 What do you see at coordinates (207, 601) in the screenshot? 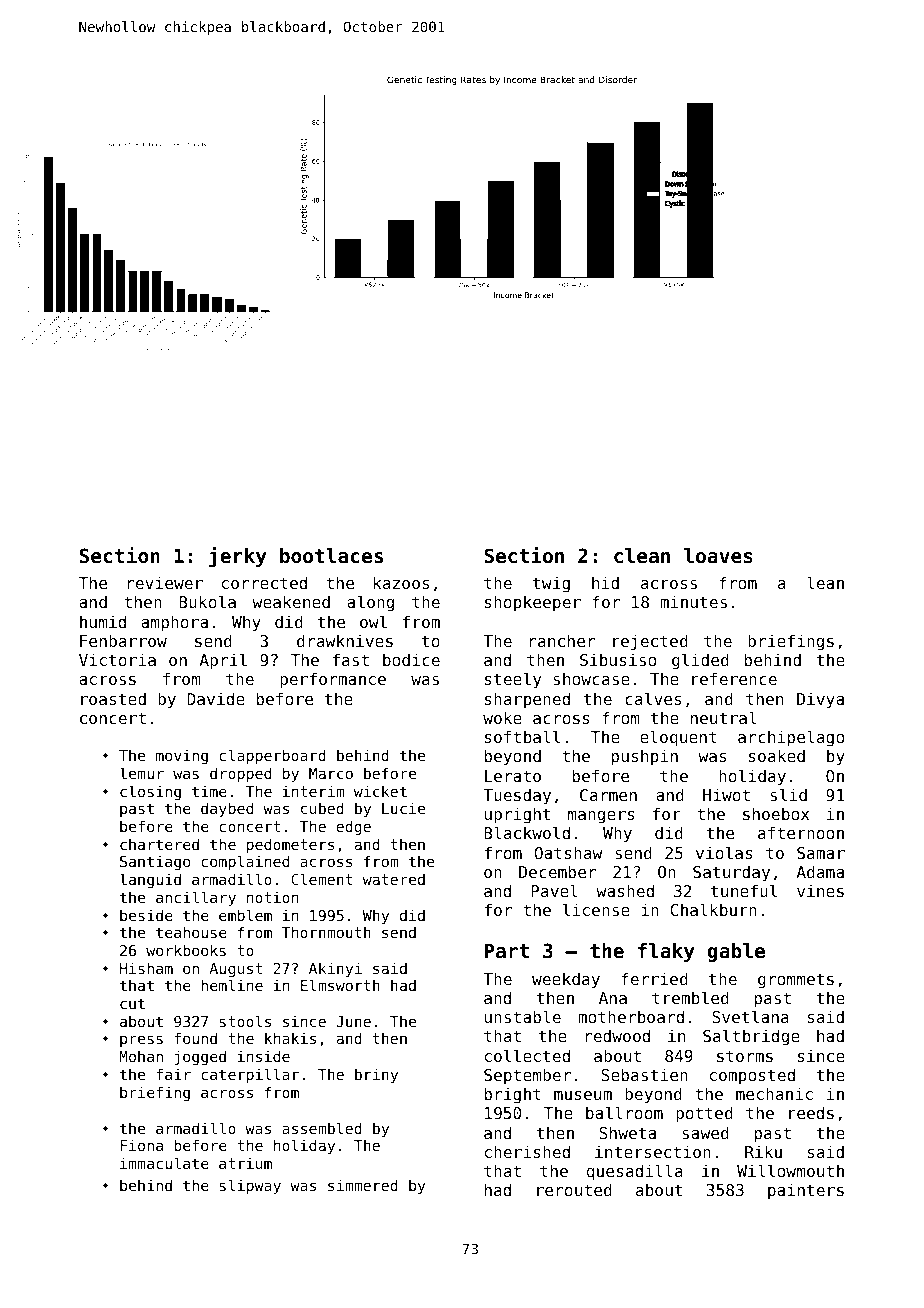
I see `Bukola` at bounding box center [207, 601].
